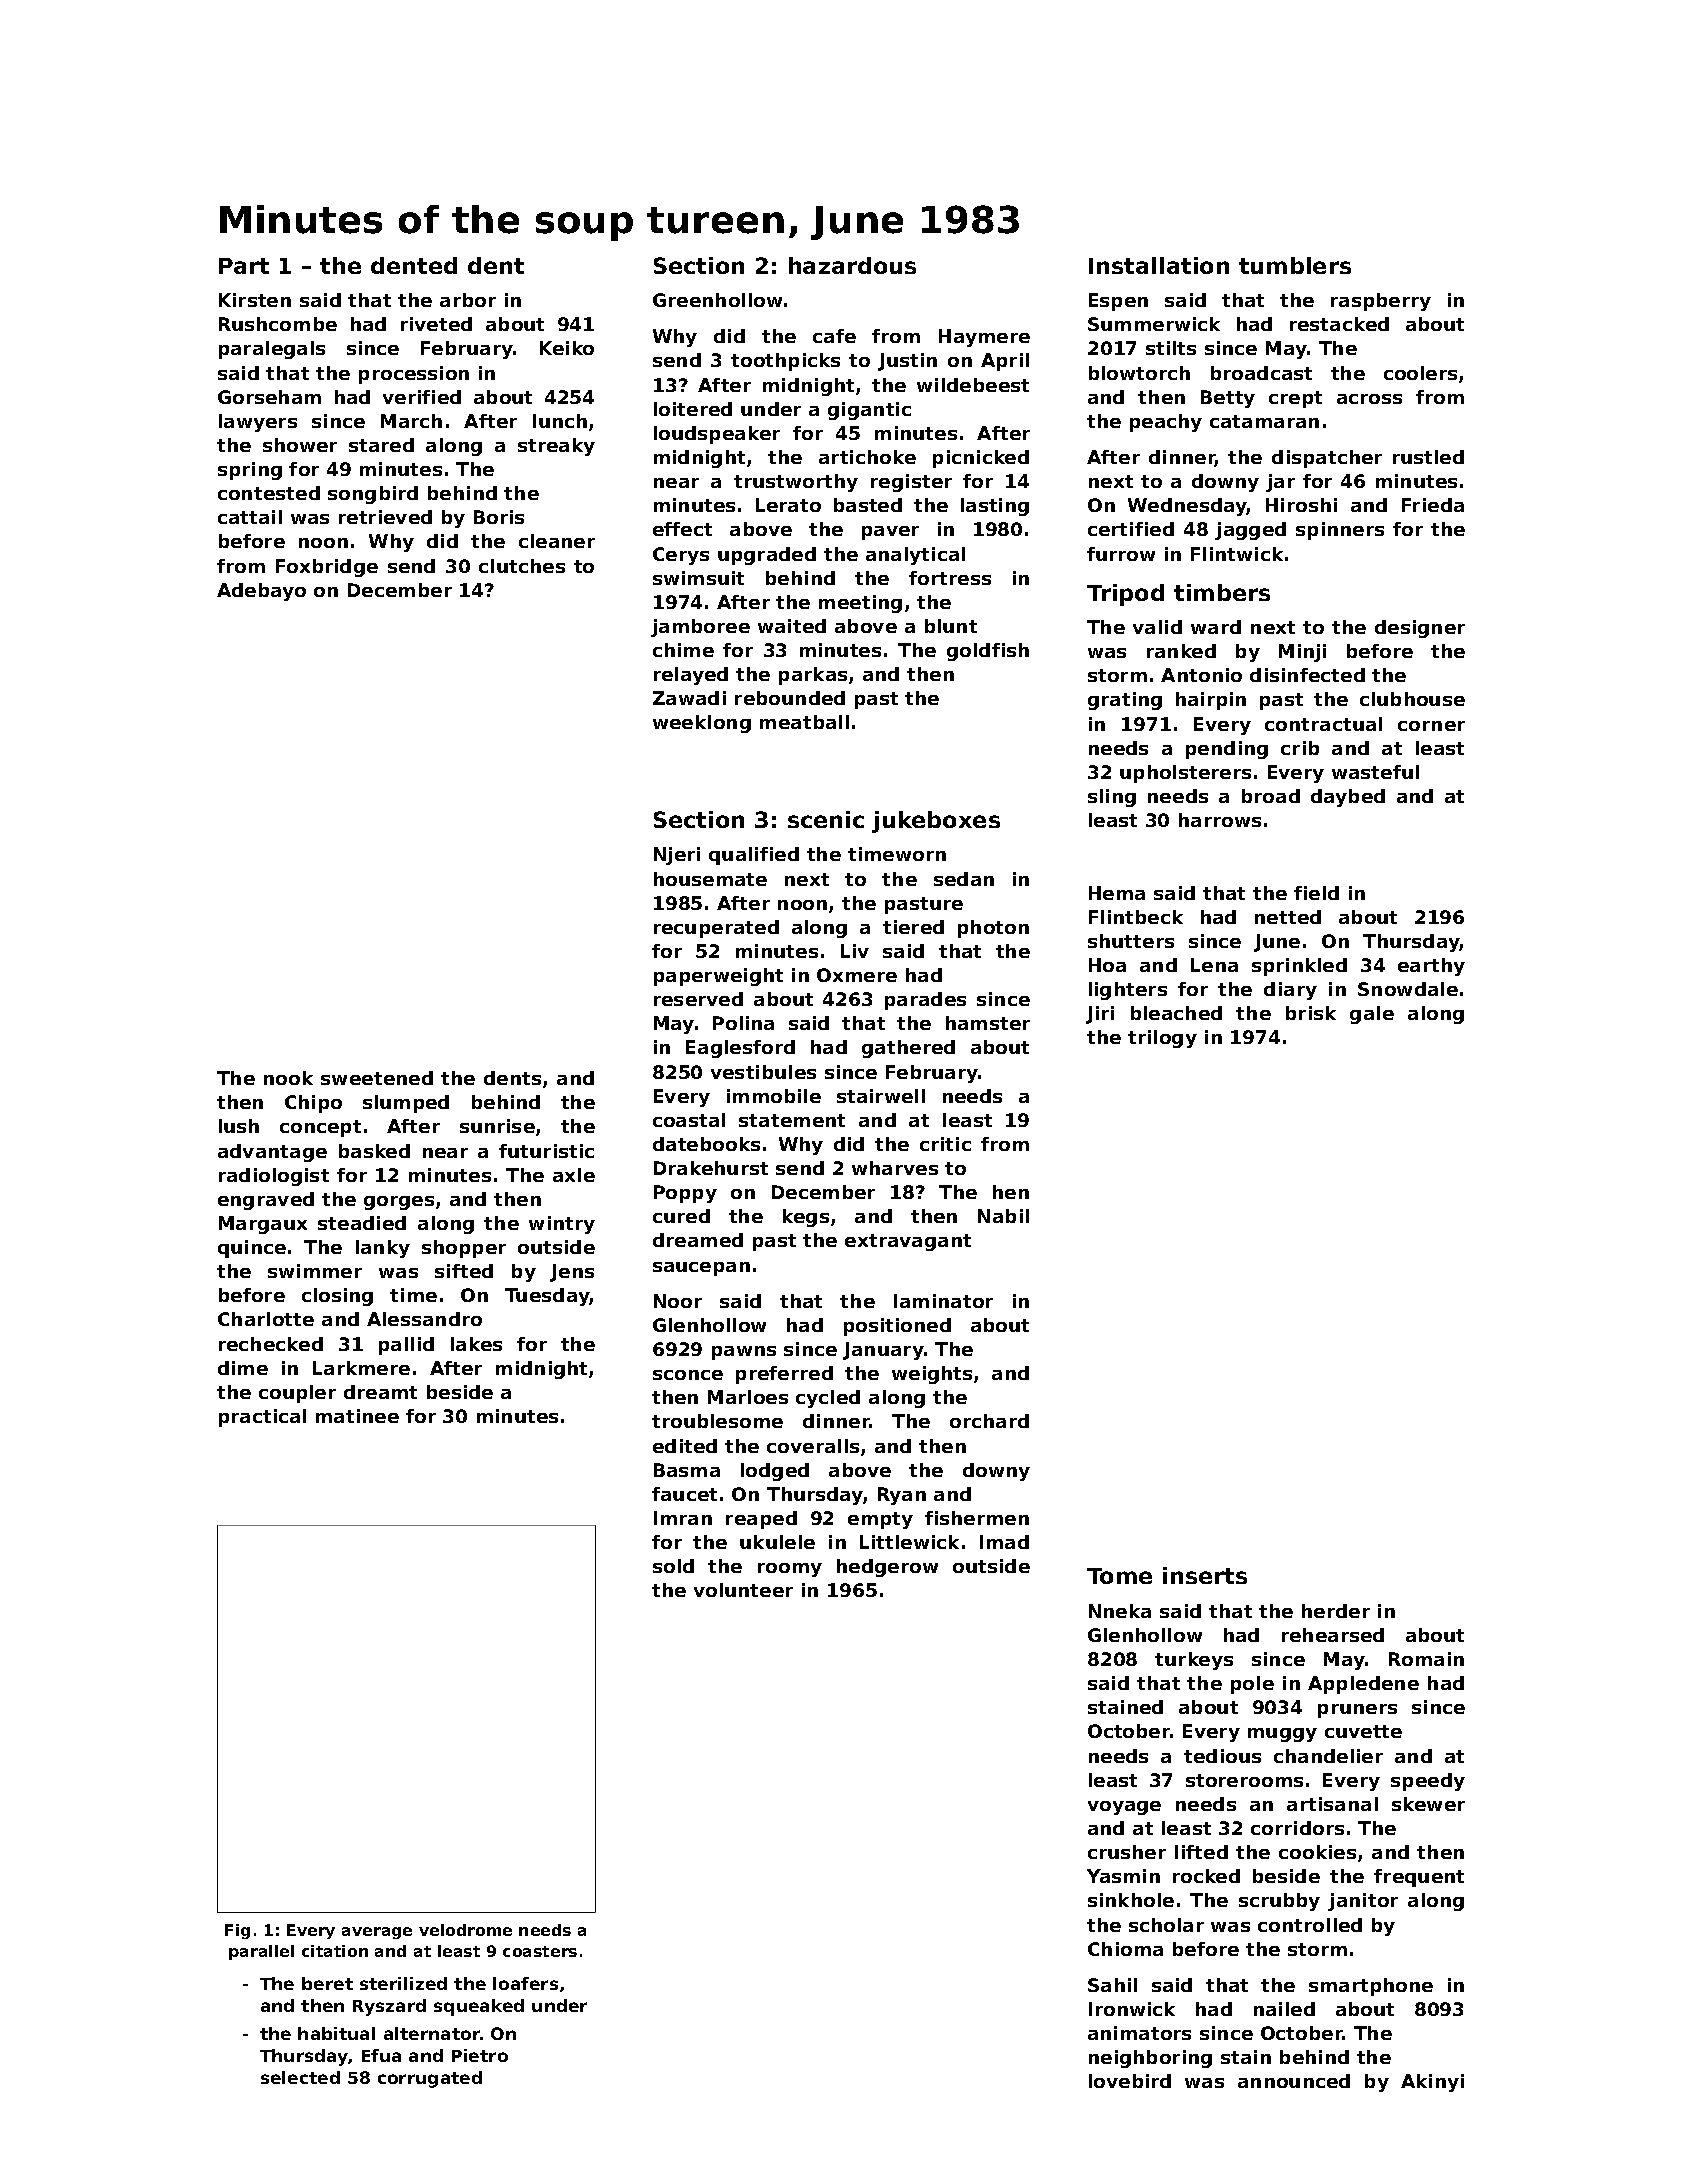 The height and width of the document is (2178, 1683). I want to click on troublesome, so click(717, 1421).
